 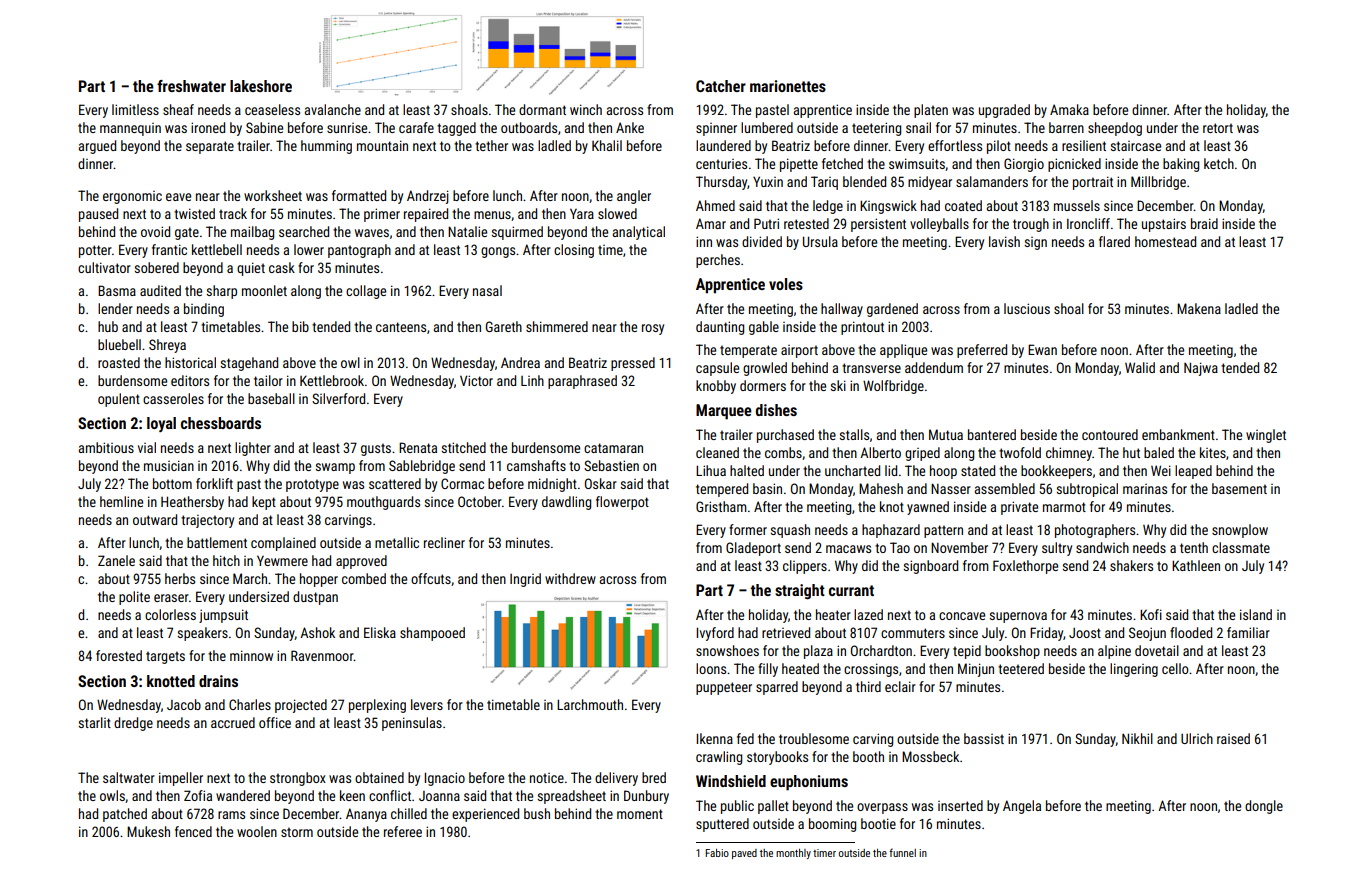 What do you see at coordinates (1178, 434) in the page?
I see `embankment` at bounding box center [1178, 434].
